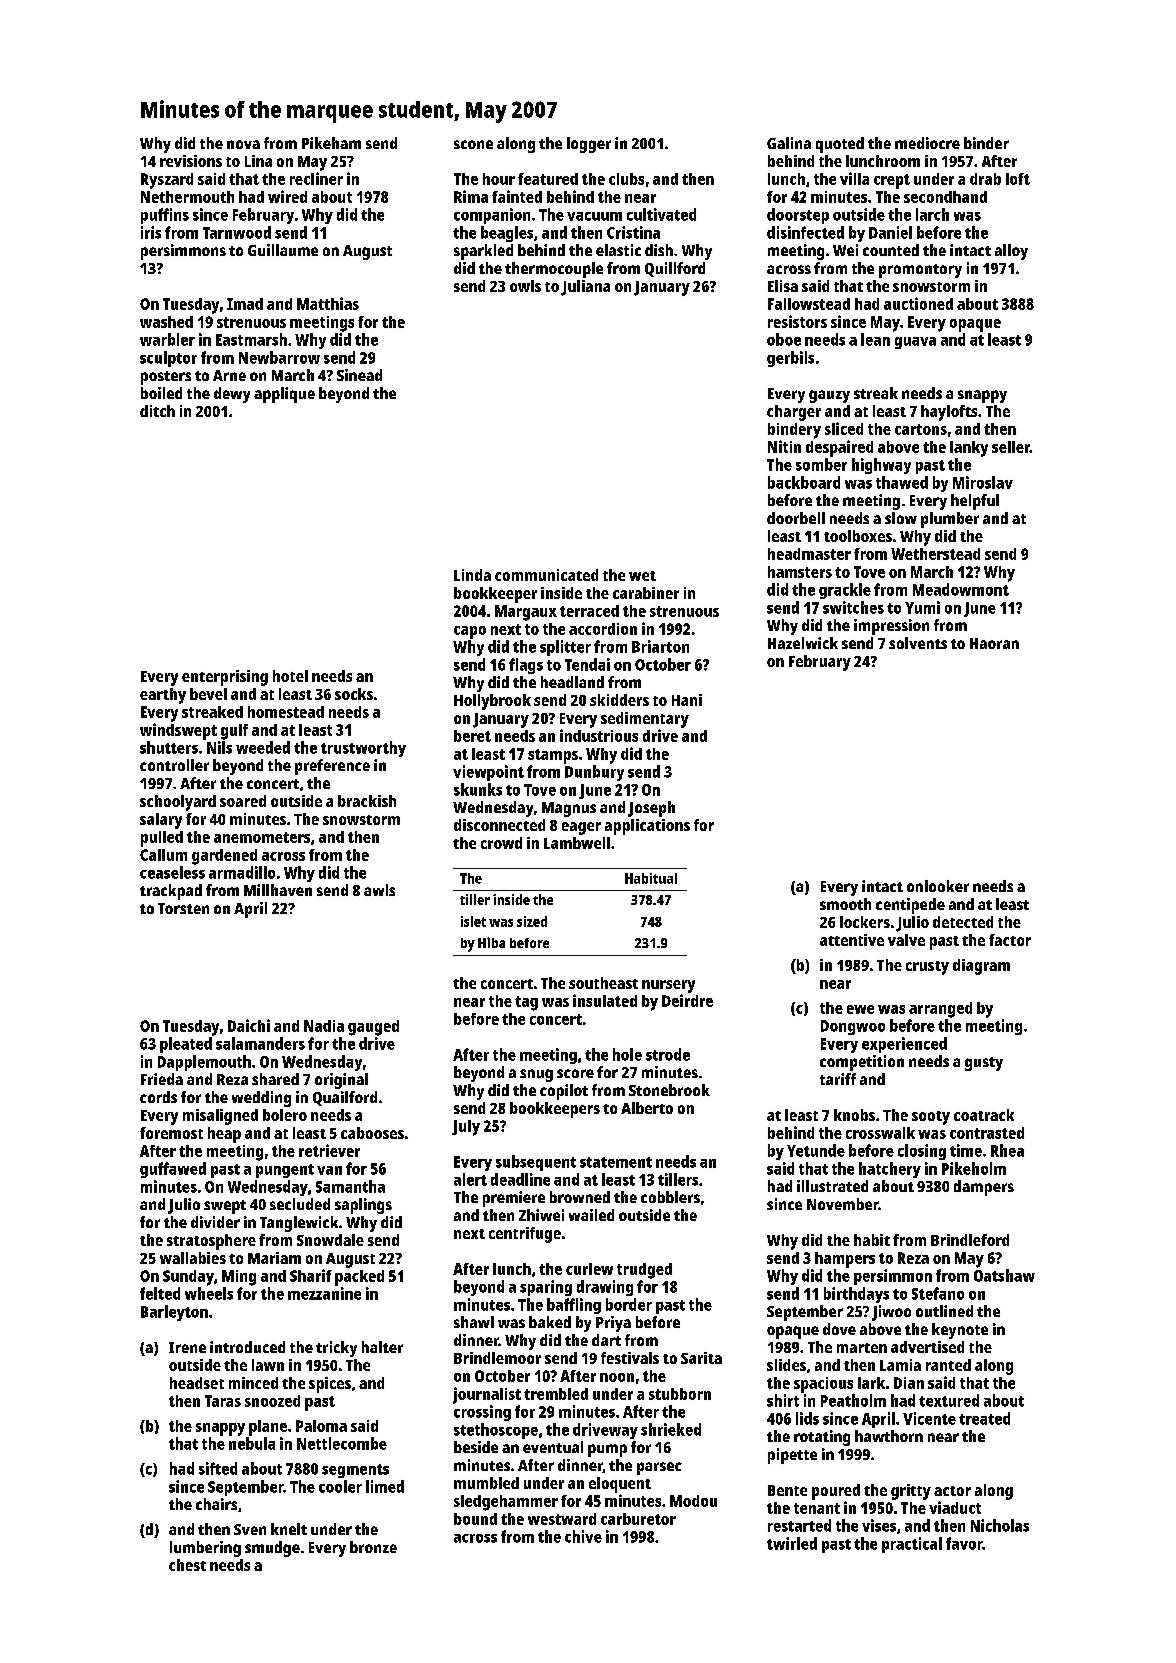 Image resolution: width=1176 pixels, height=1663 pixels. Describe the element at coordinates (626, 179) in the screenshot. I see `clubs` at that location.
